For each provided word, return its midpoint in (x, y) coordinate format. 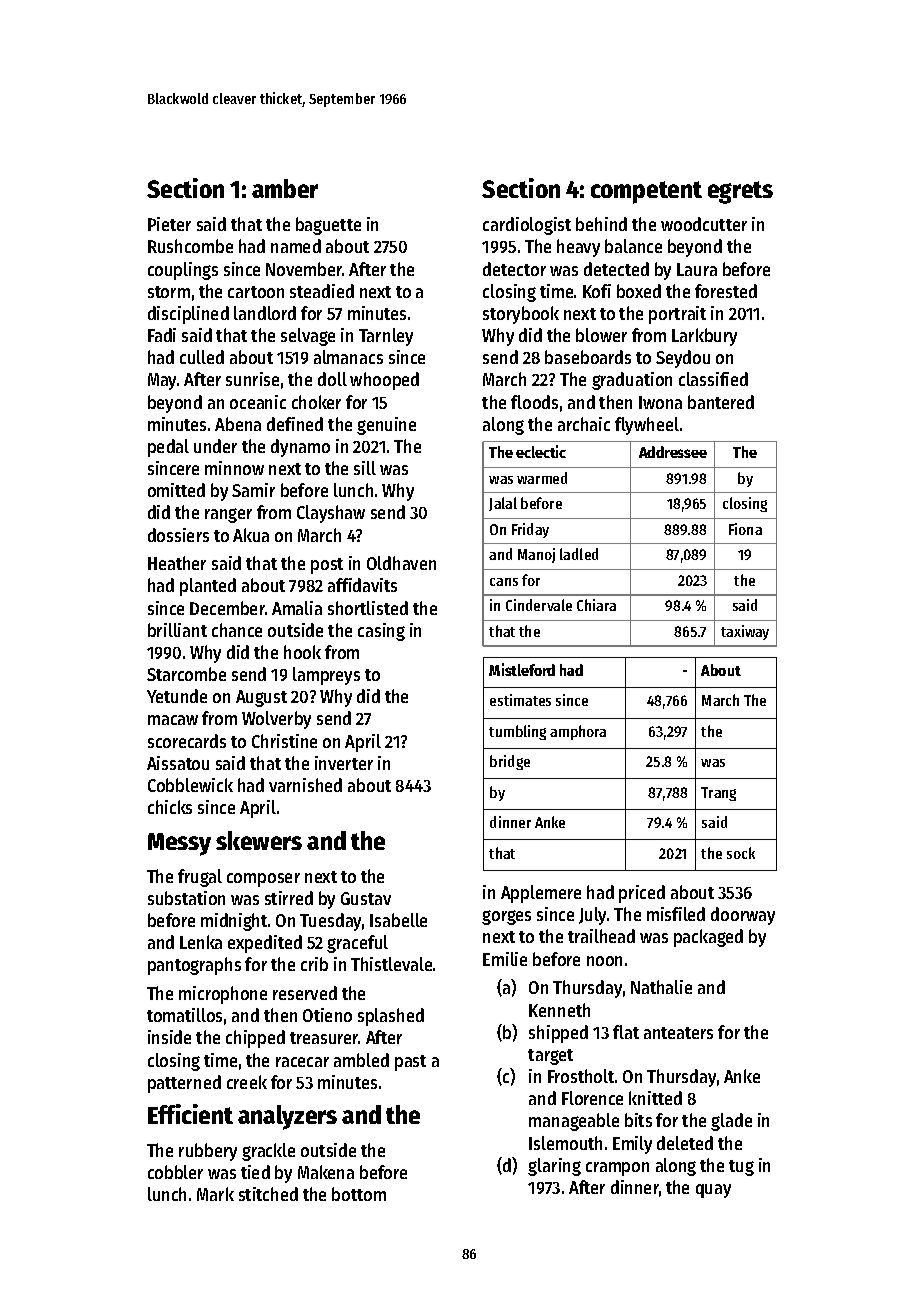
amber (285, 188)
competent (646, 192)
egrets (740, 192)
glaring (554, 1167)
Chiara (596, 605)
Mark (215, 1194)
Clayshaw (331, 514)
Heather (177, 563)
